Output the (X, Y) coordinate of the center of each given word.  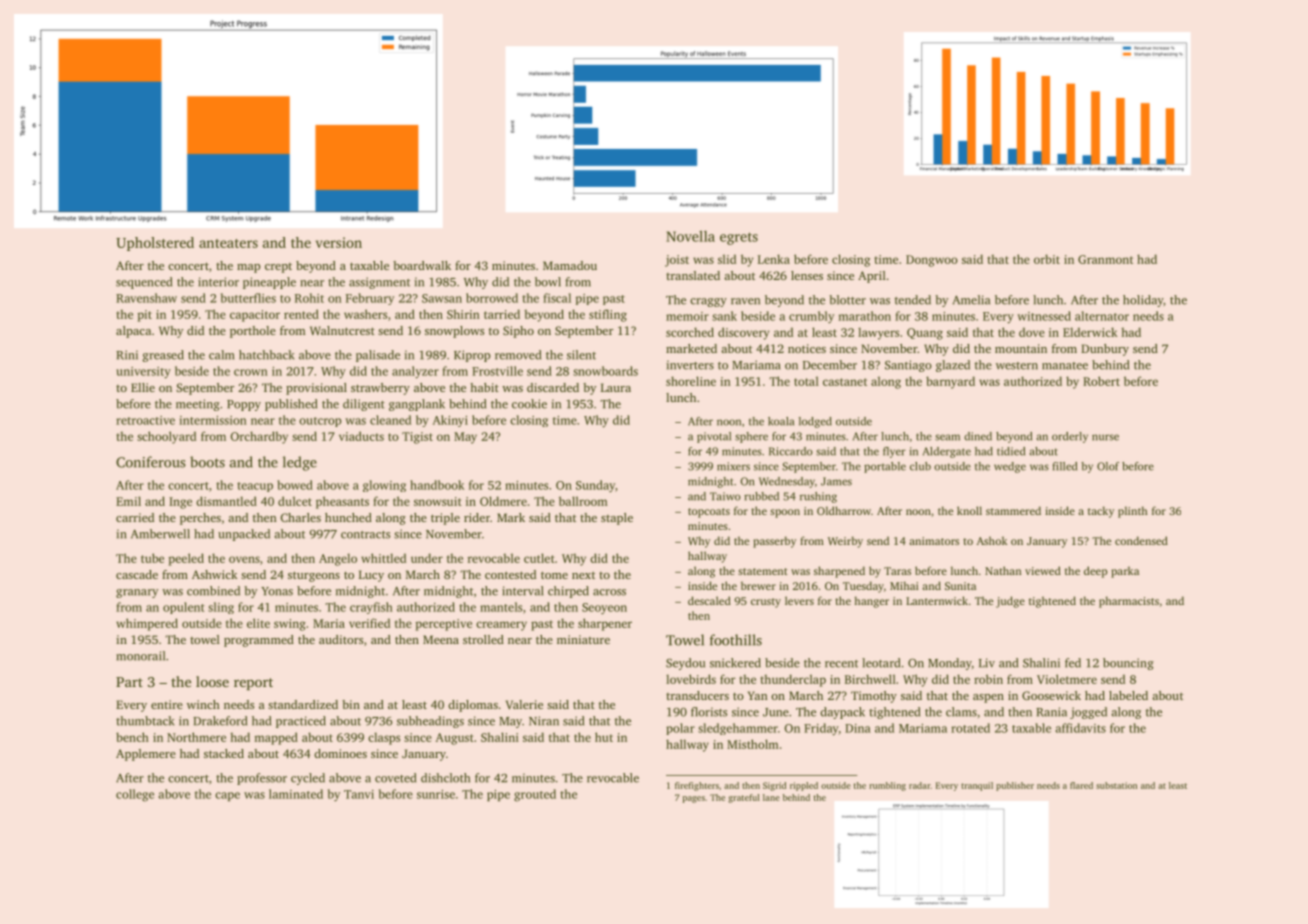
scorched (690, 332)
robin (988, 679)
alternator (1102, 316)
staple (617, 519)
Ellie (143, 387)
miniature (583, 639)
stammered (1013, 510)
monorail (140, 656)
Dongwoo (932, 261)
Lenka (774, 259)
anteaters (228, 243)
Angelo (338, 559)
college (135, 795)
